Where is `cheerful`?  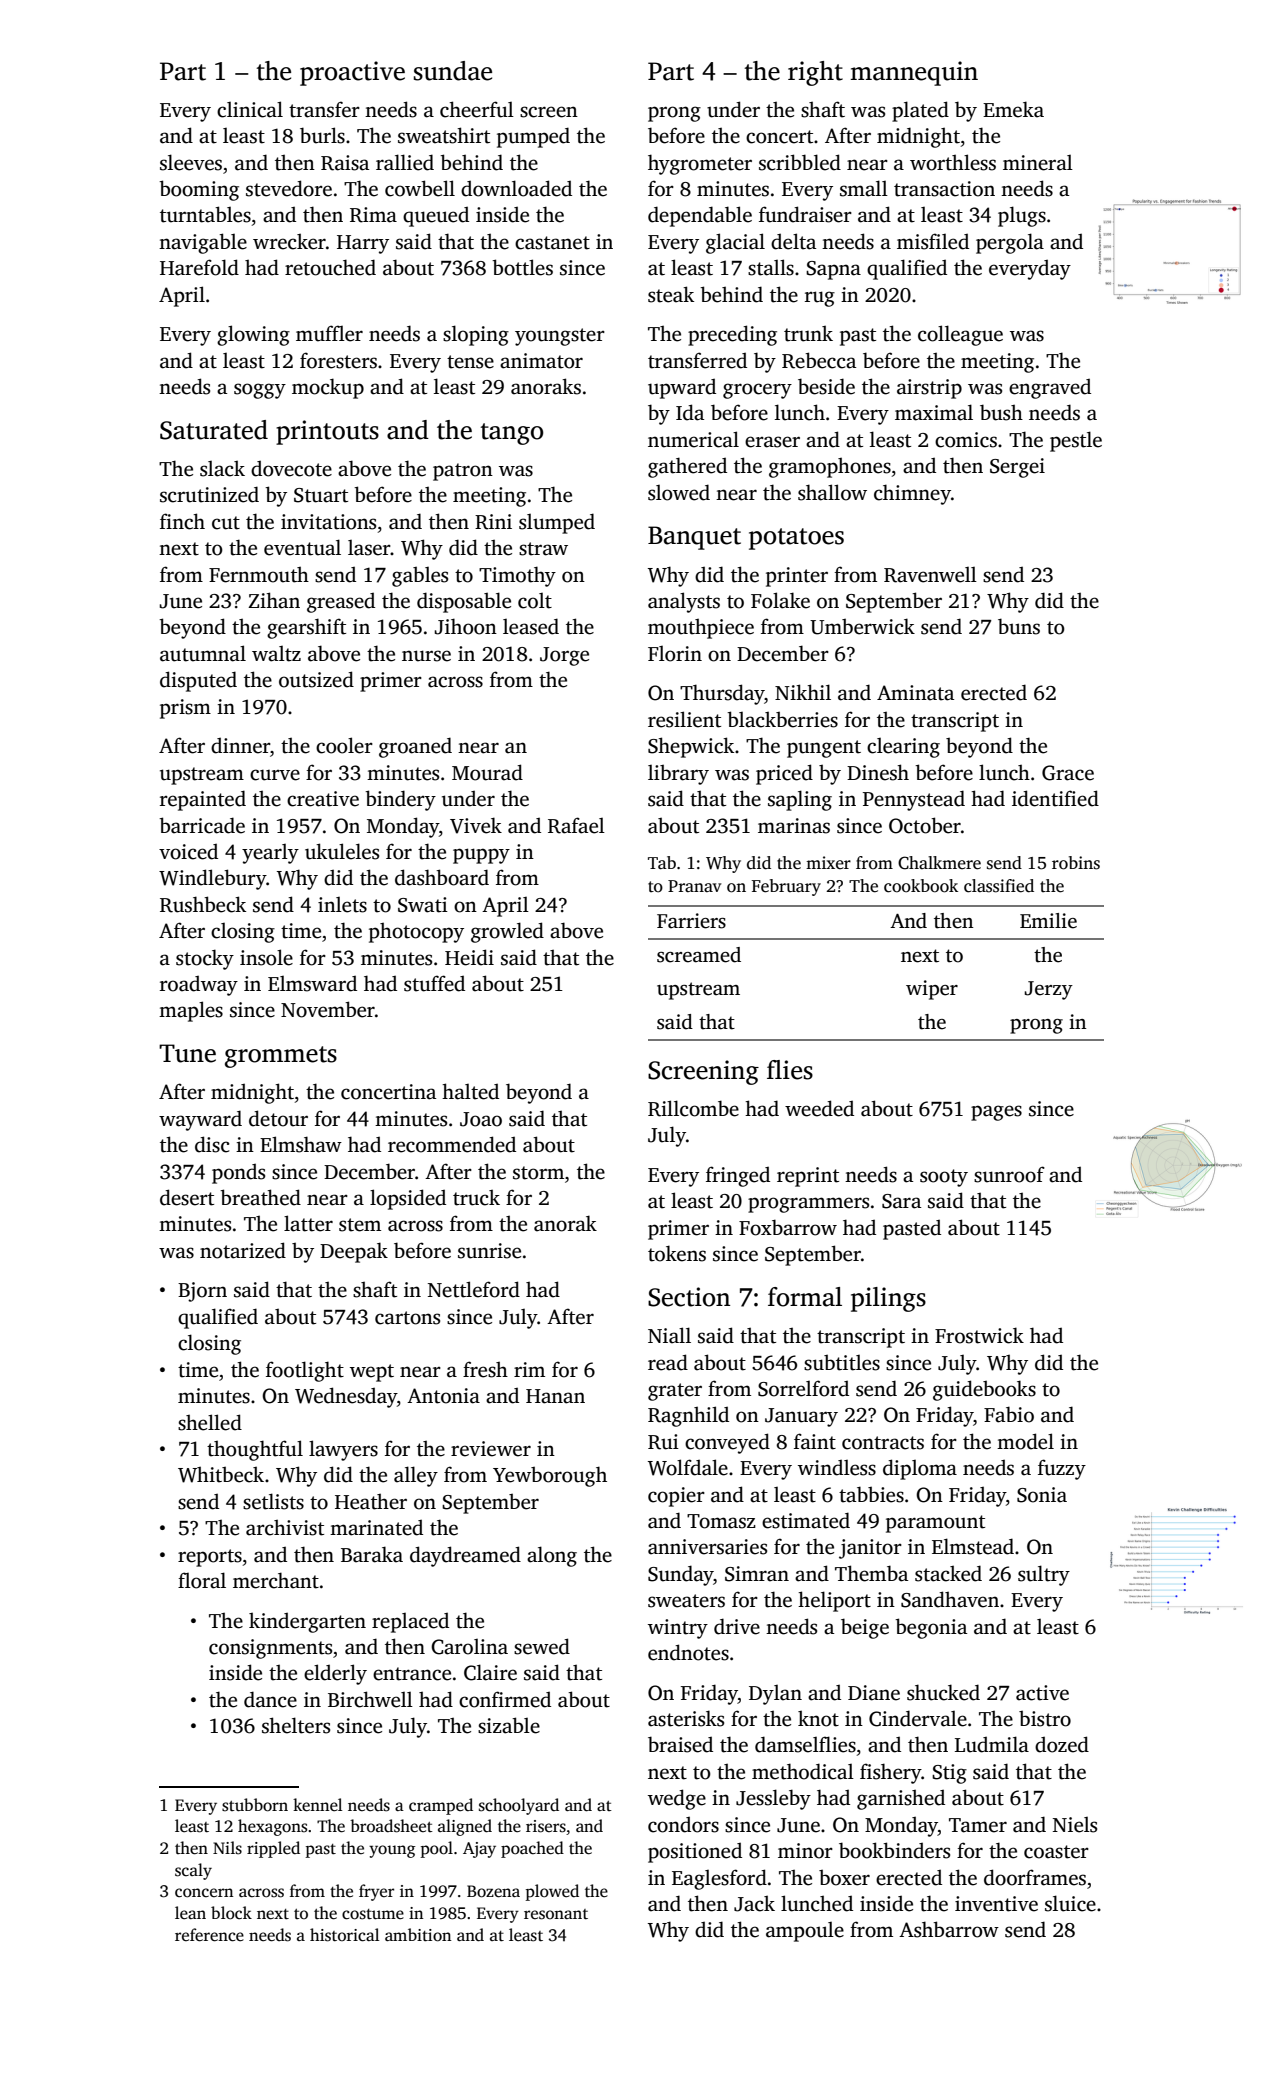 cheerful is located at coordinates (477, 109).
